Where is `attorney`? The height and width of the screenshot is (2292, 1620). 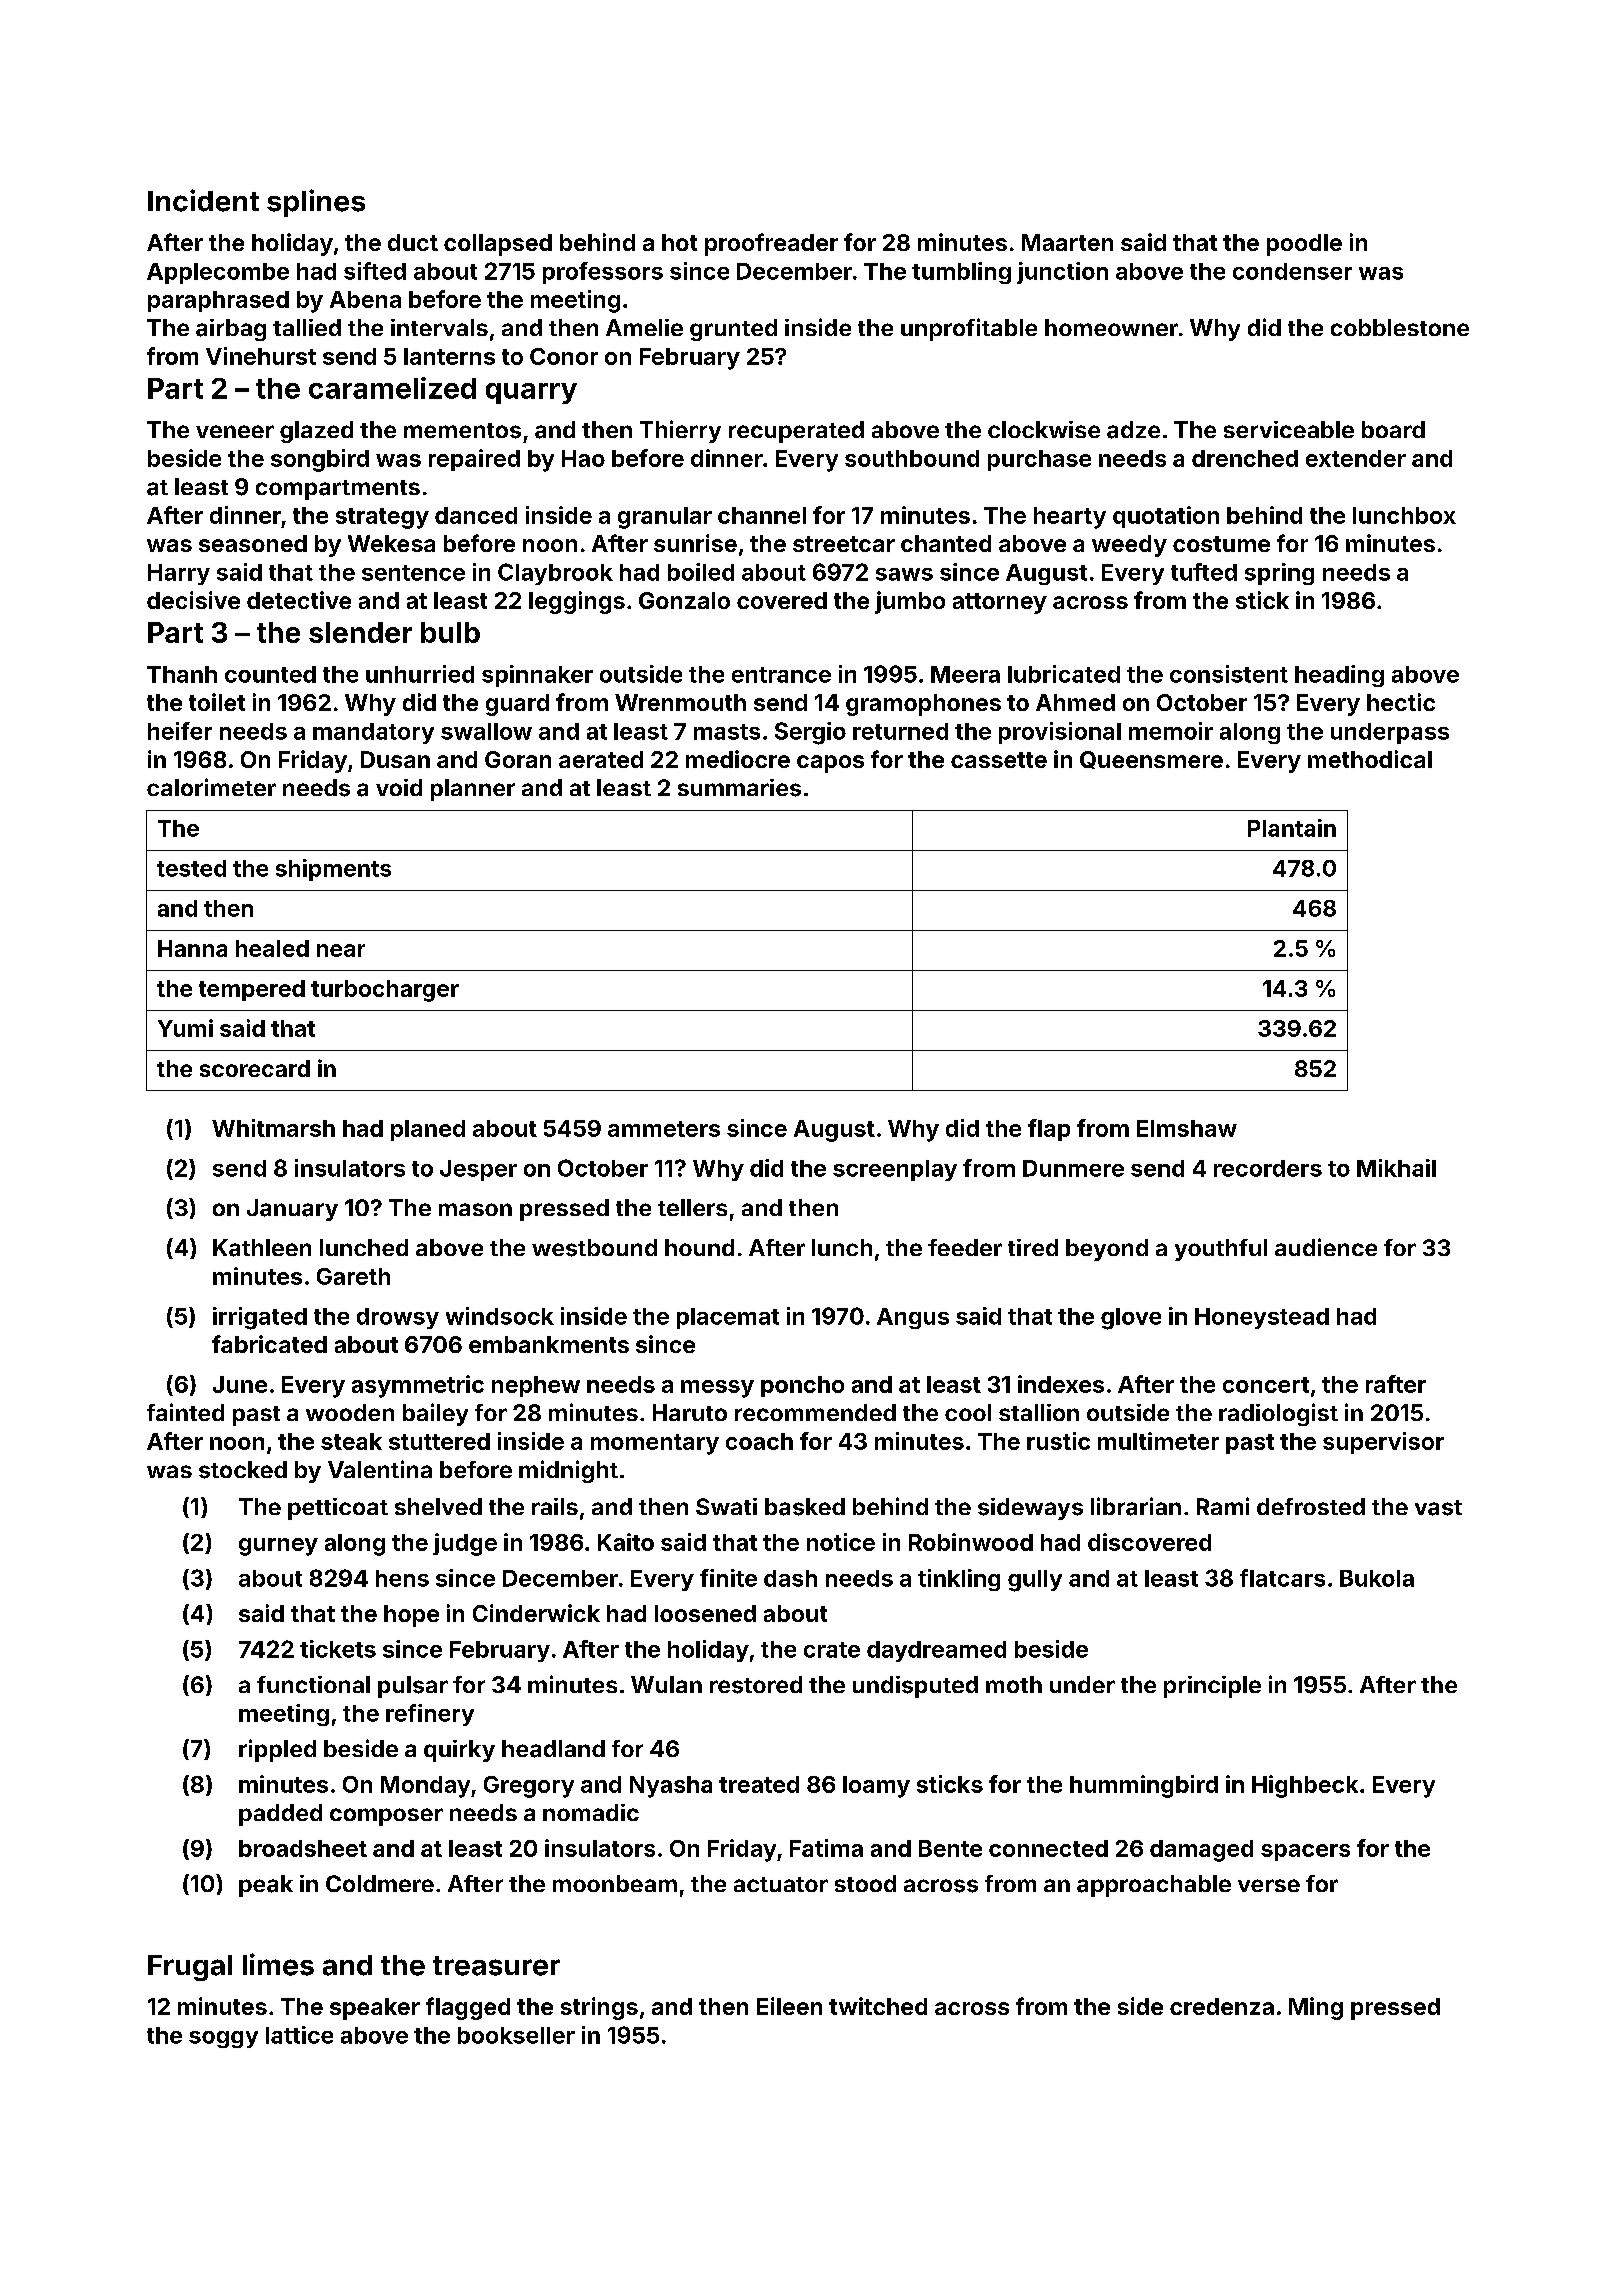
attorney is located at coordinates (1000, 603).
